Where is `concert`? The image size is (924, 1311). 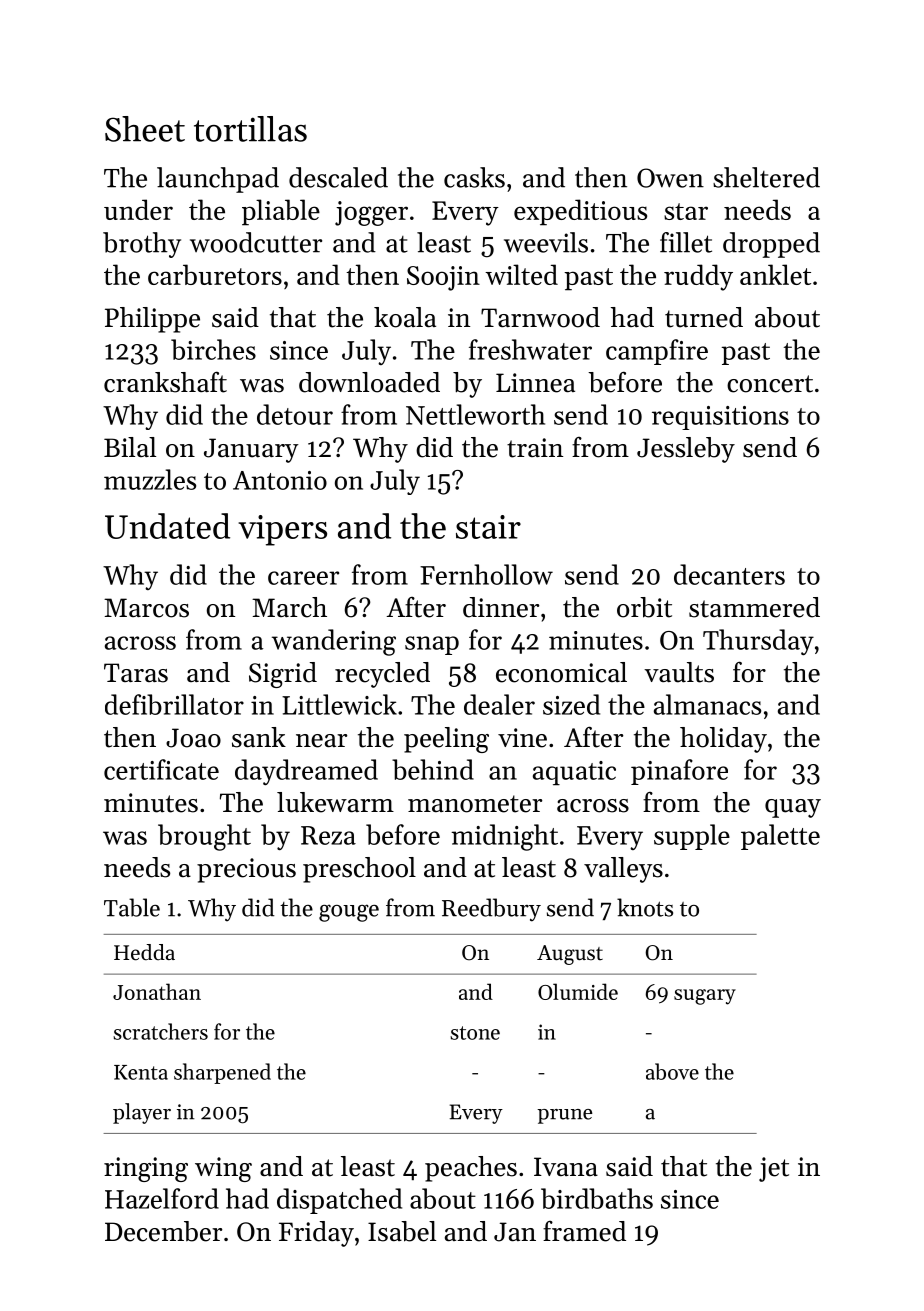
concert is located at coordinates (770, 384).
